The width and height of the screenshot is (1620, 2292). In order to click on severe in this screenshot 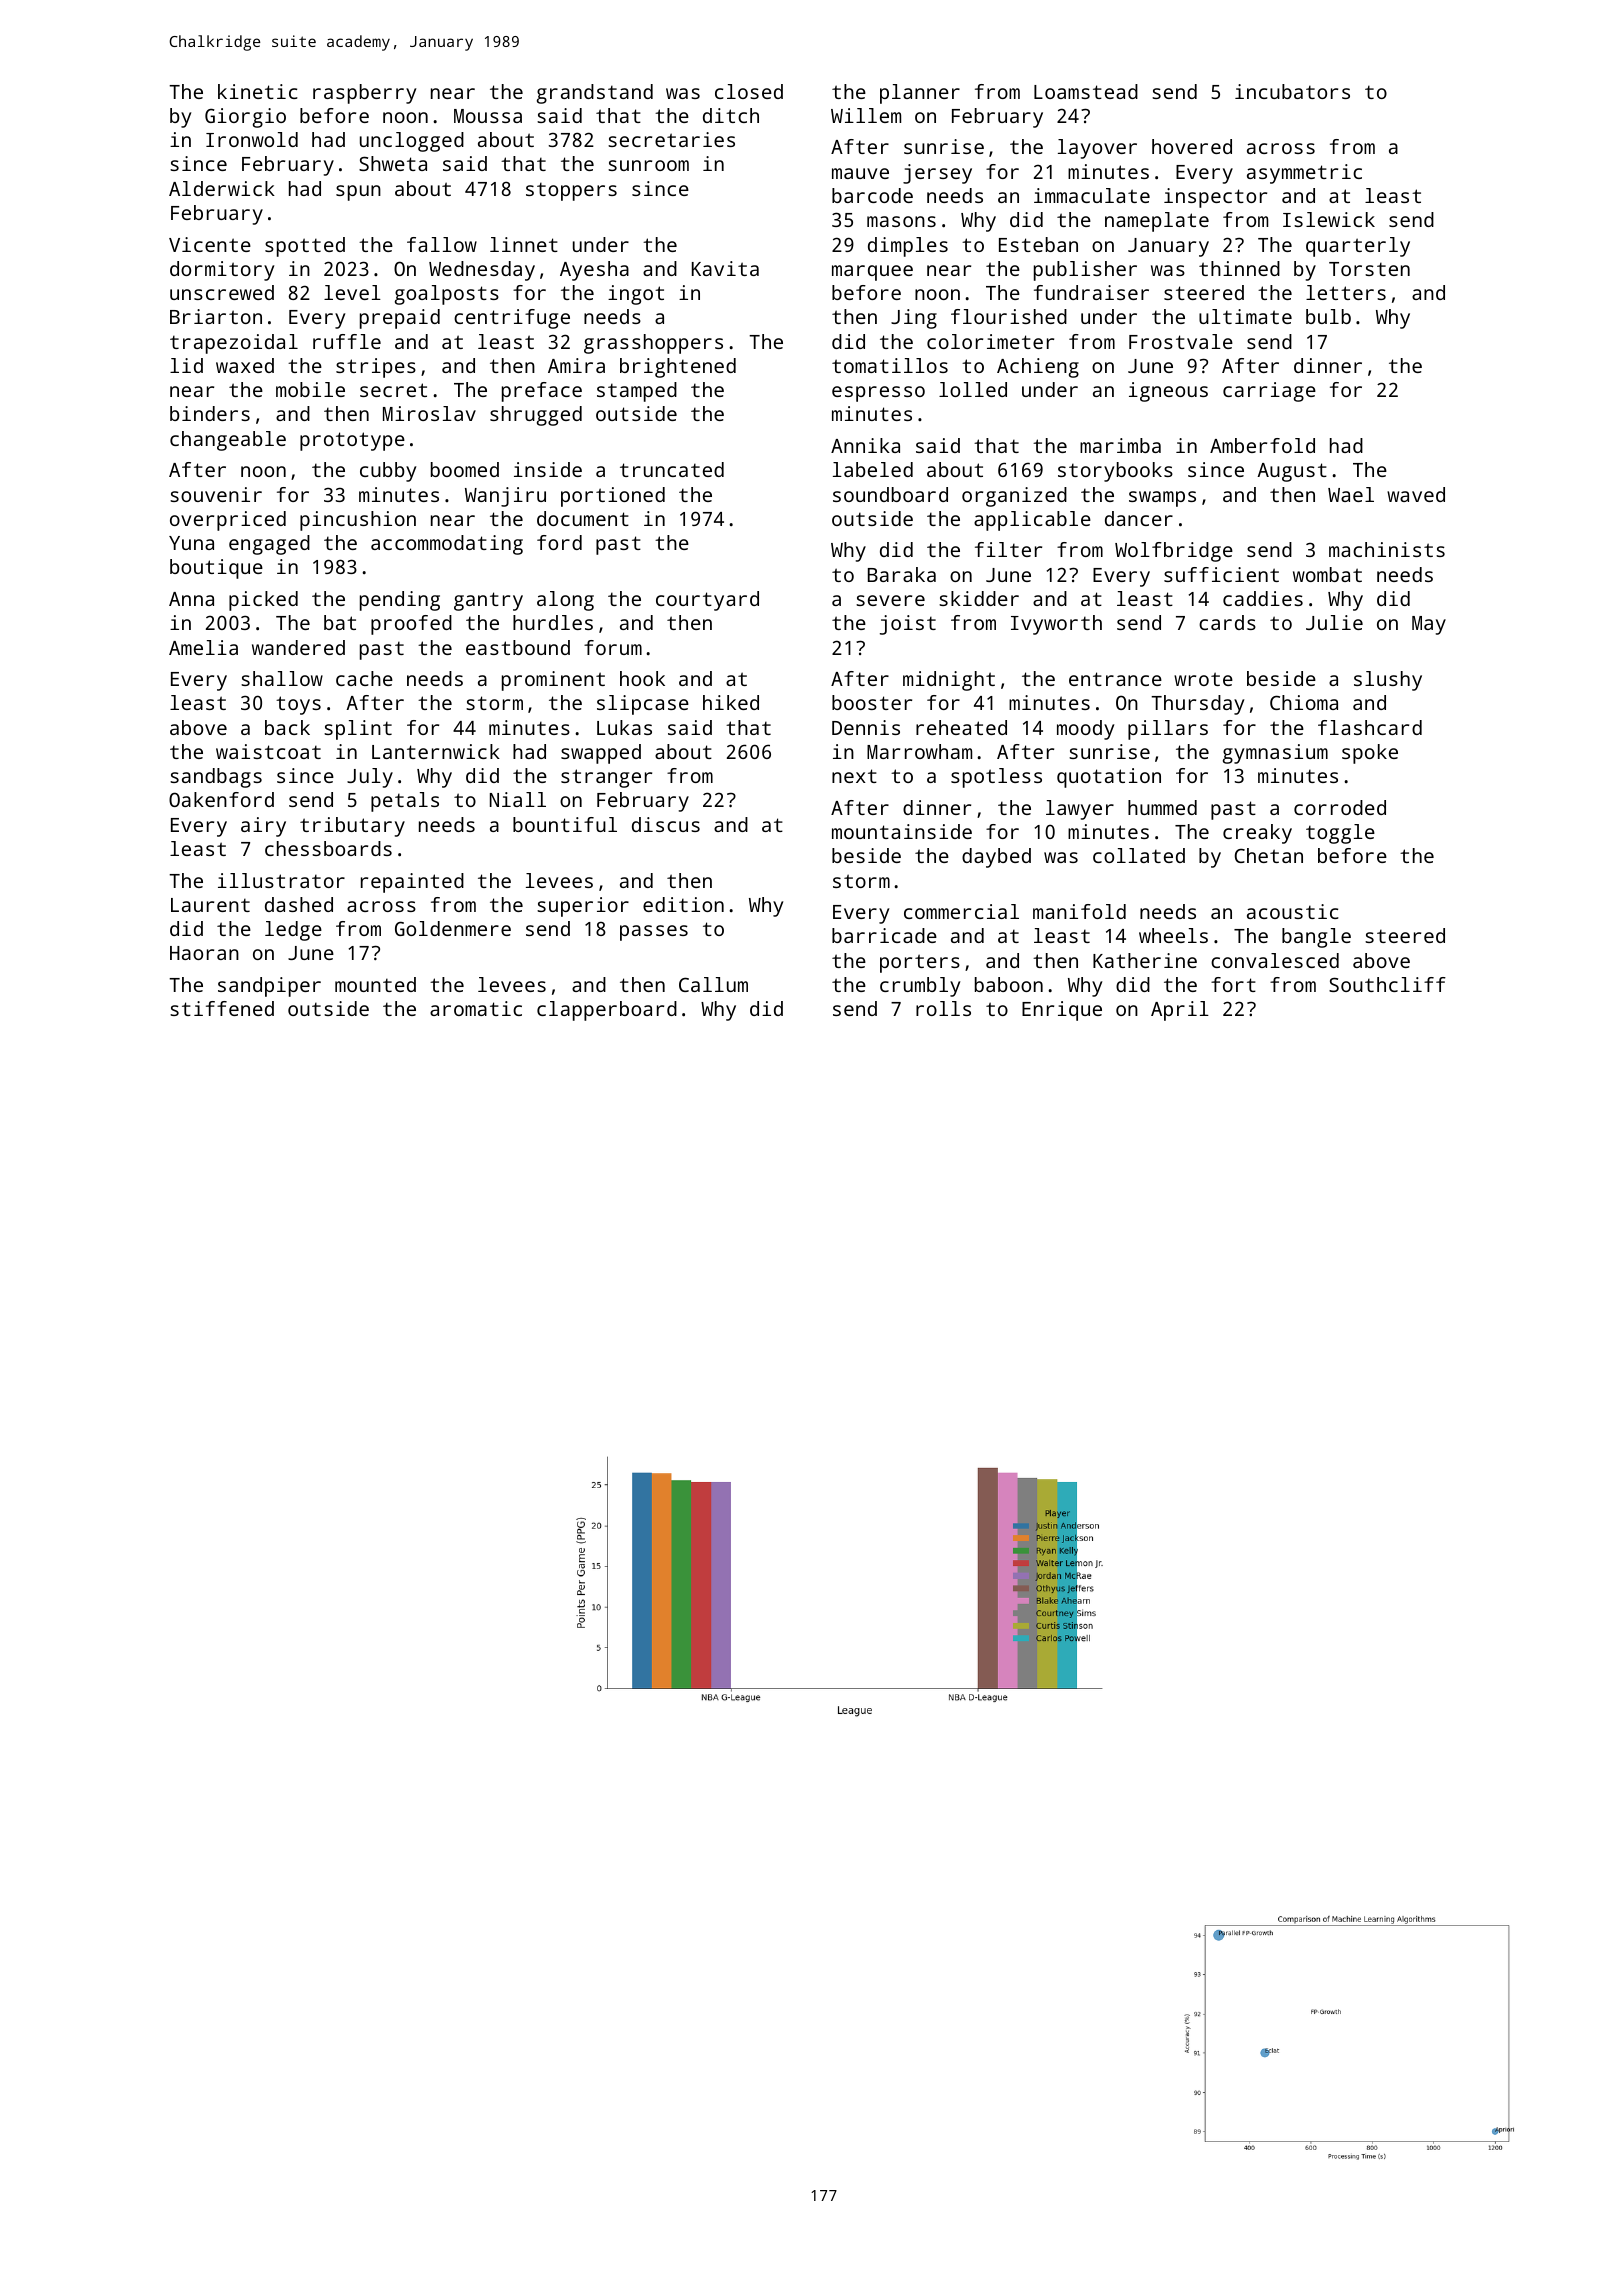, I will do `click(890, 600)`.
